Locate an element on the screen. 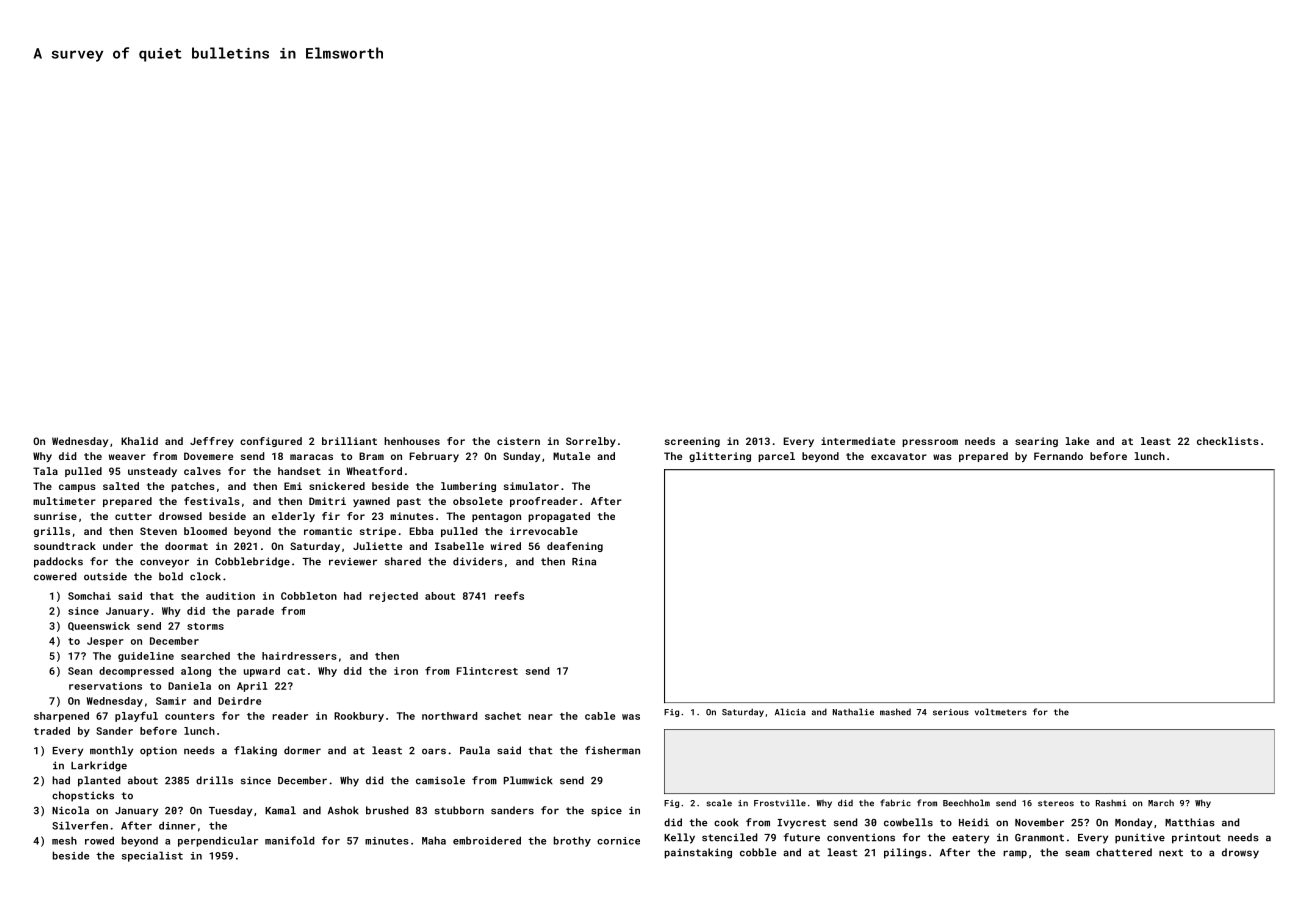 This screenshot has height=924, width=1308. searched is located at coordinates (205, 656).
